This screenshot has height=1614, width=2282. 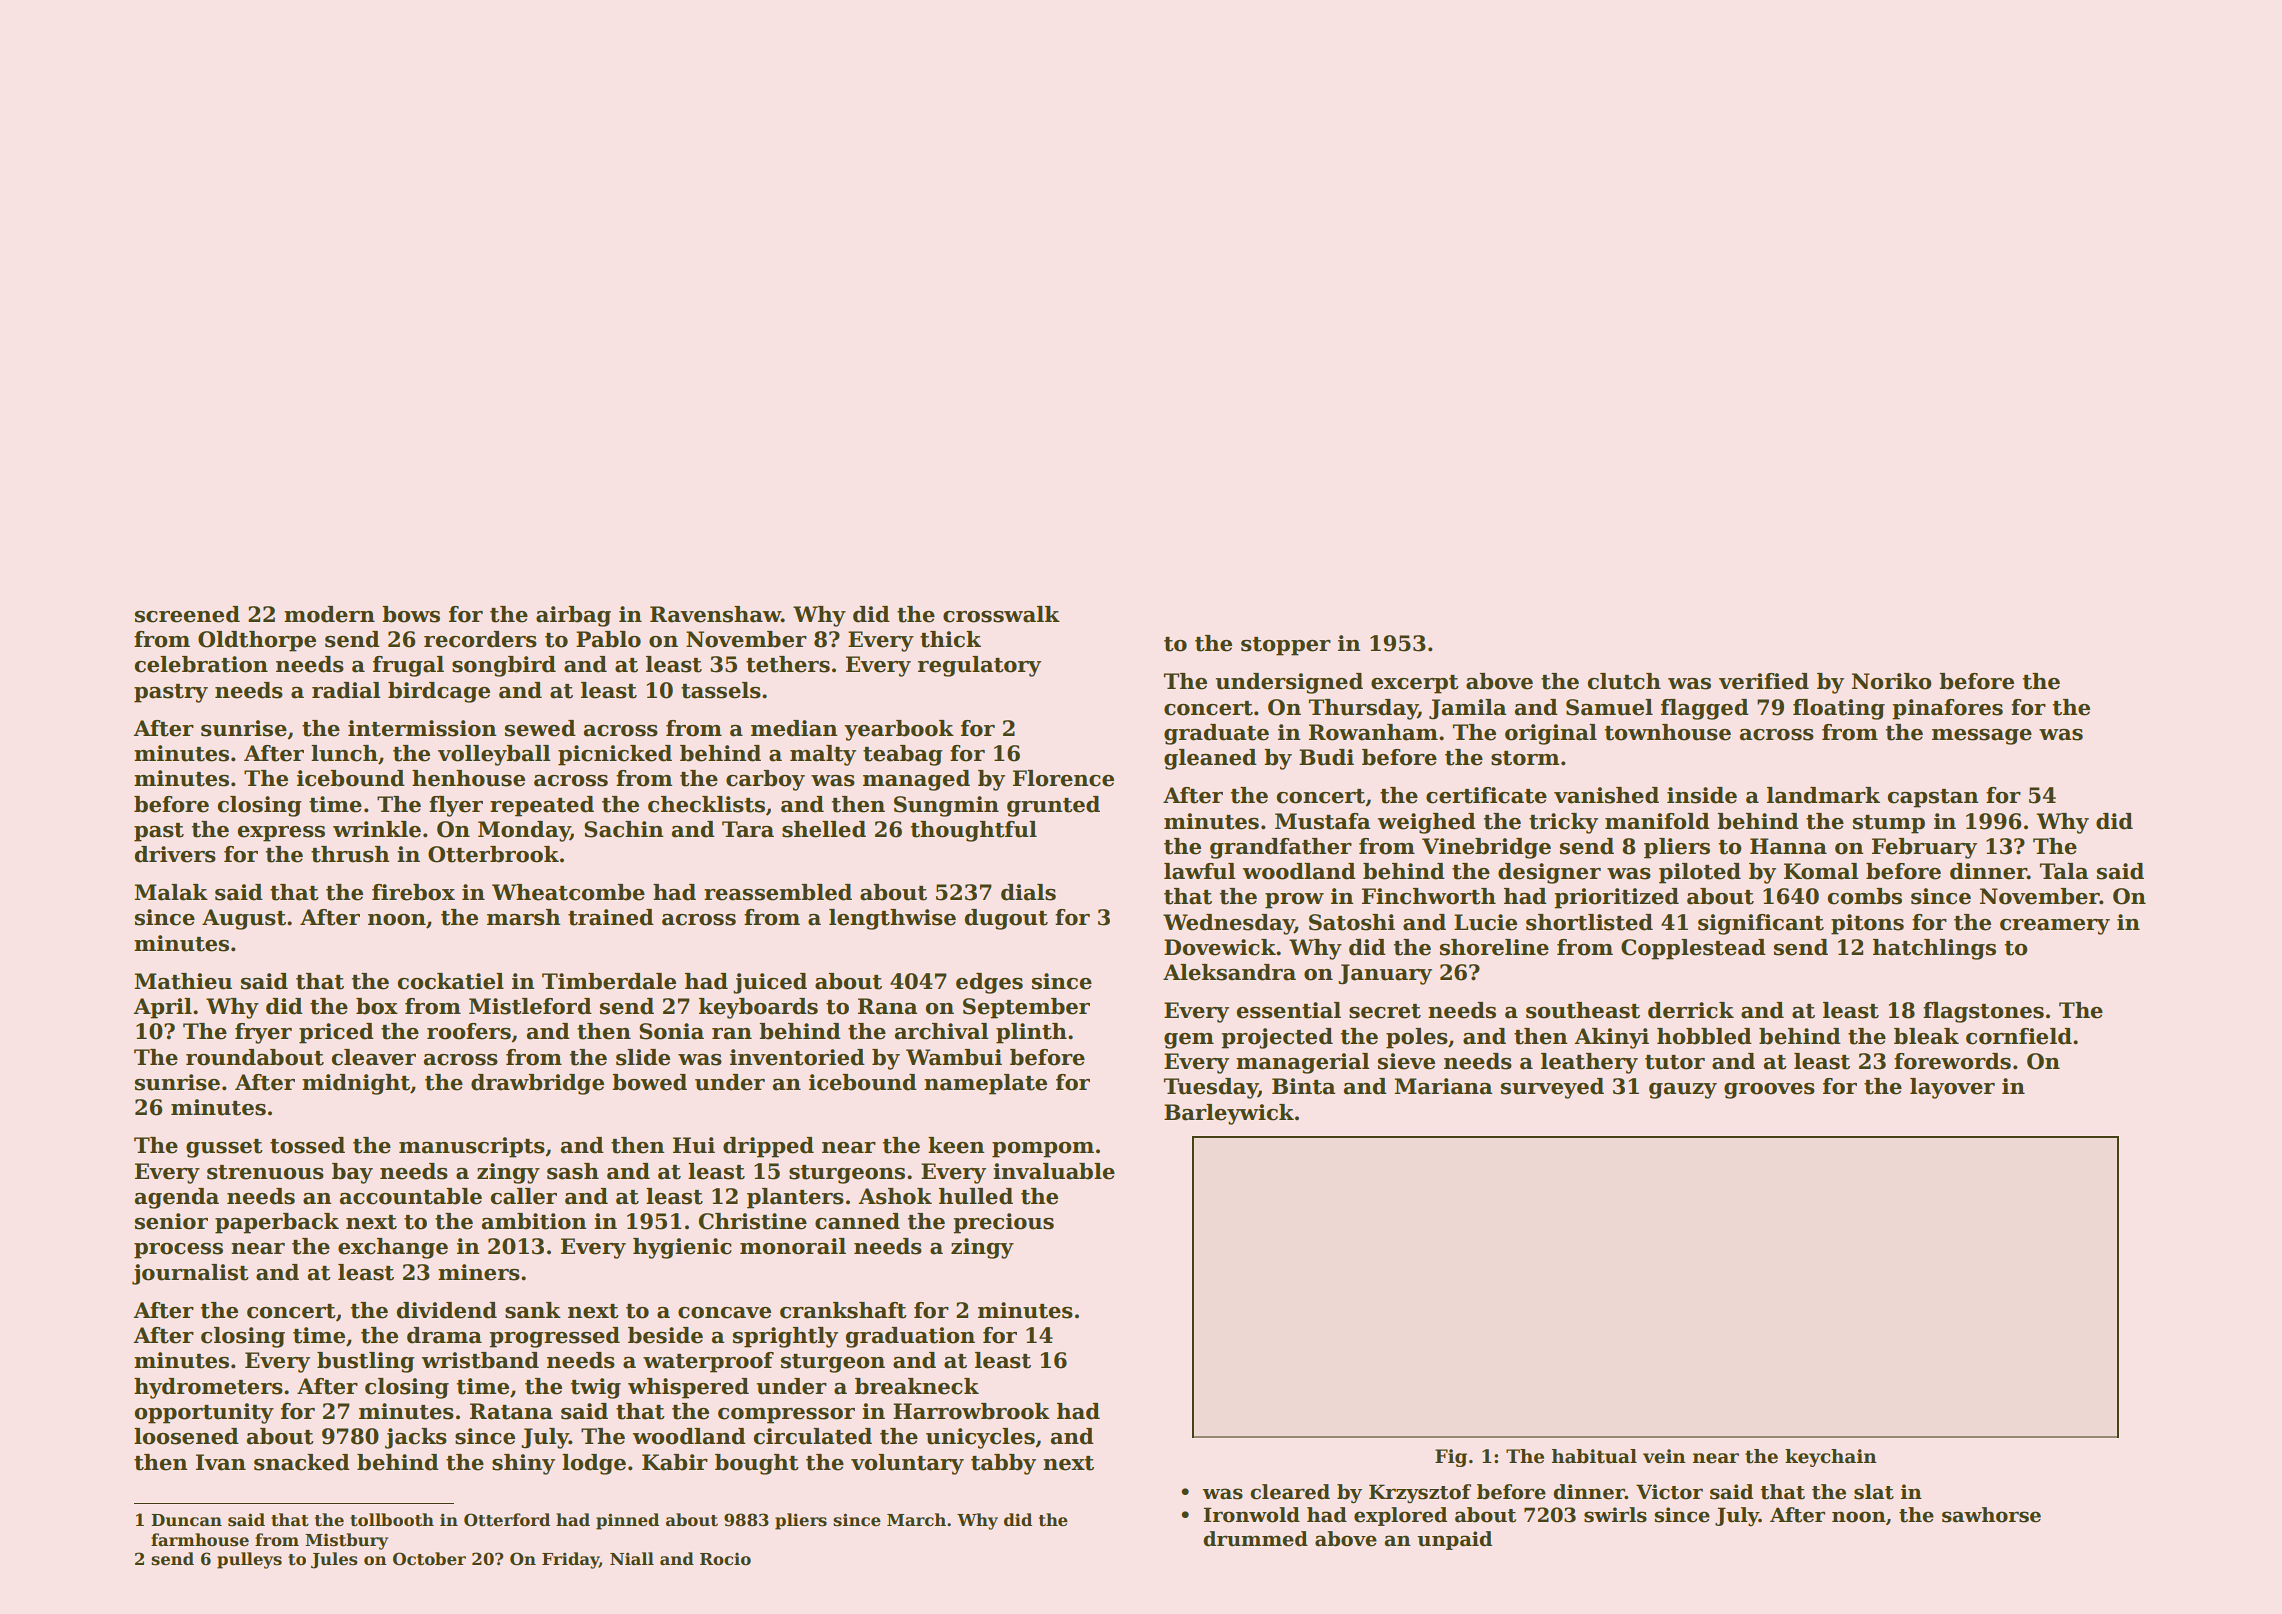 What do you see at coordinates (1892, 681) in the screenshot?
I see `Noriko` at bounding box center [1892, 681].
